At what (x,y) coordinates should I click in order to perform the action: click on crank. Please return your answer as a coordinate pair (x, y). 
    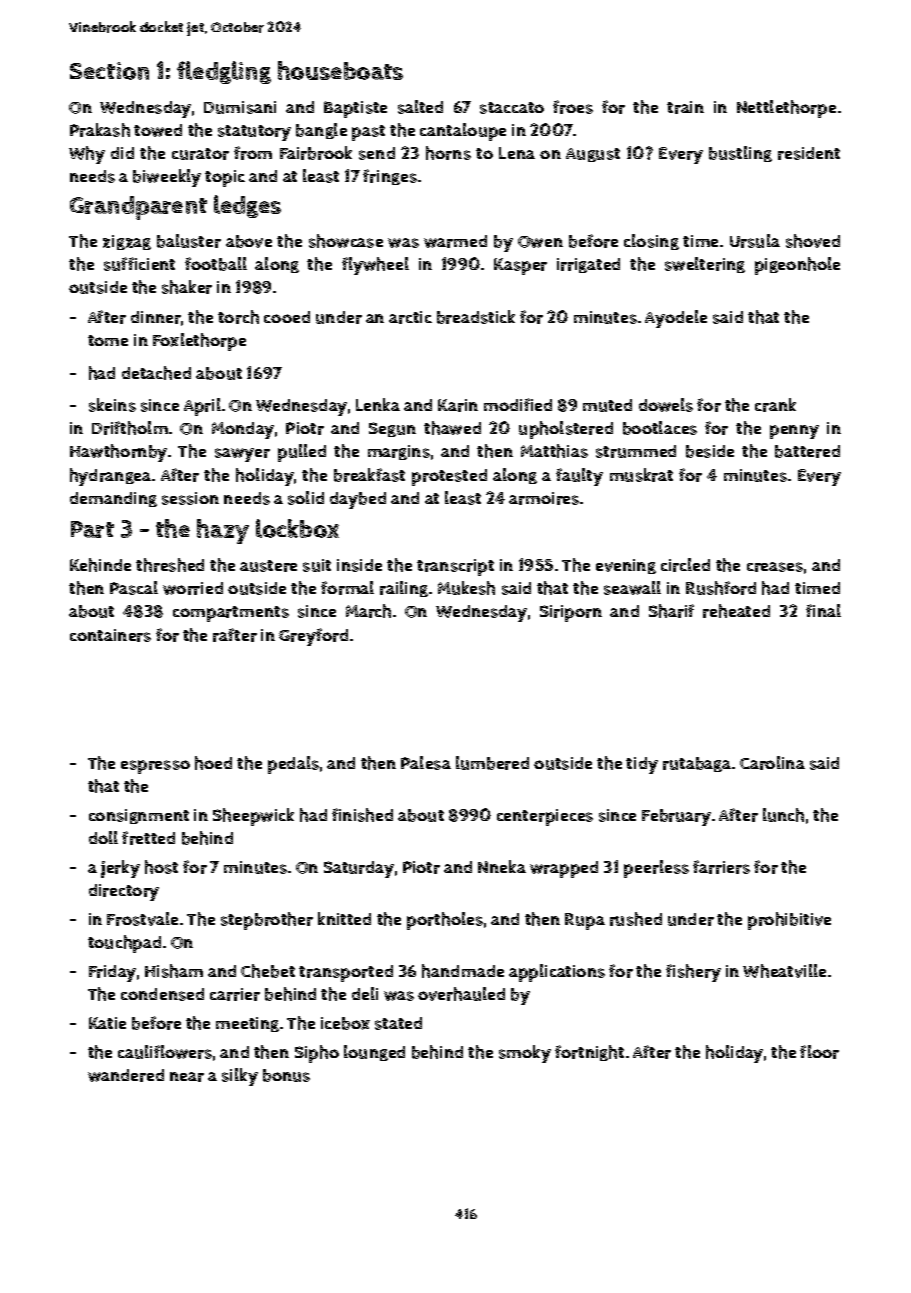
    Looking at the image, I should click on (775, 405).
